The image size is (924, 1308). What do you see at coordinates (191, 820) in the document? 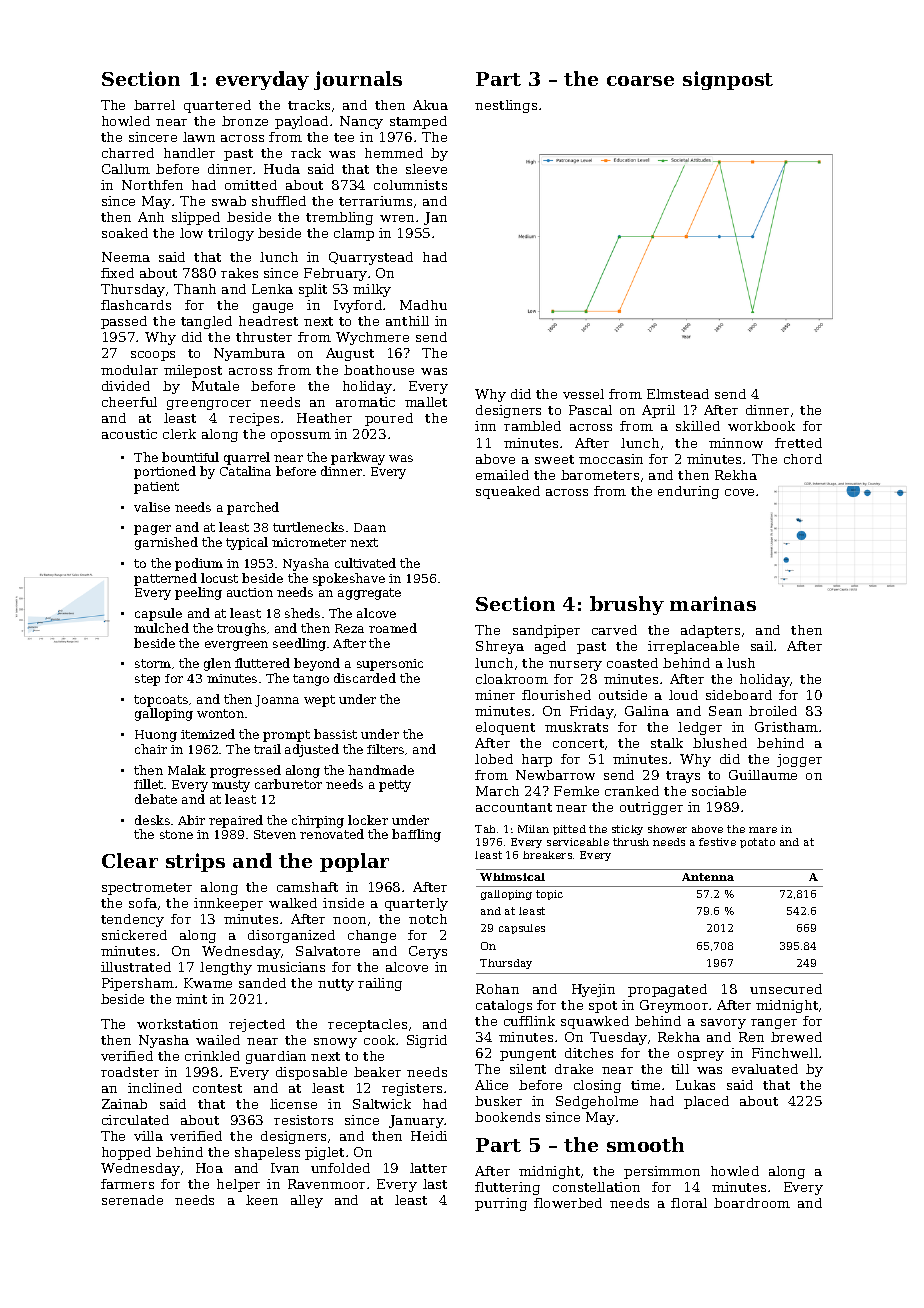
I see `Abir` at bounding box center [191, 820].
